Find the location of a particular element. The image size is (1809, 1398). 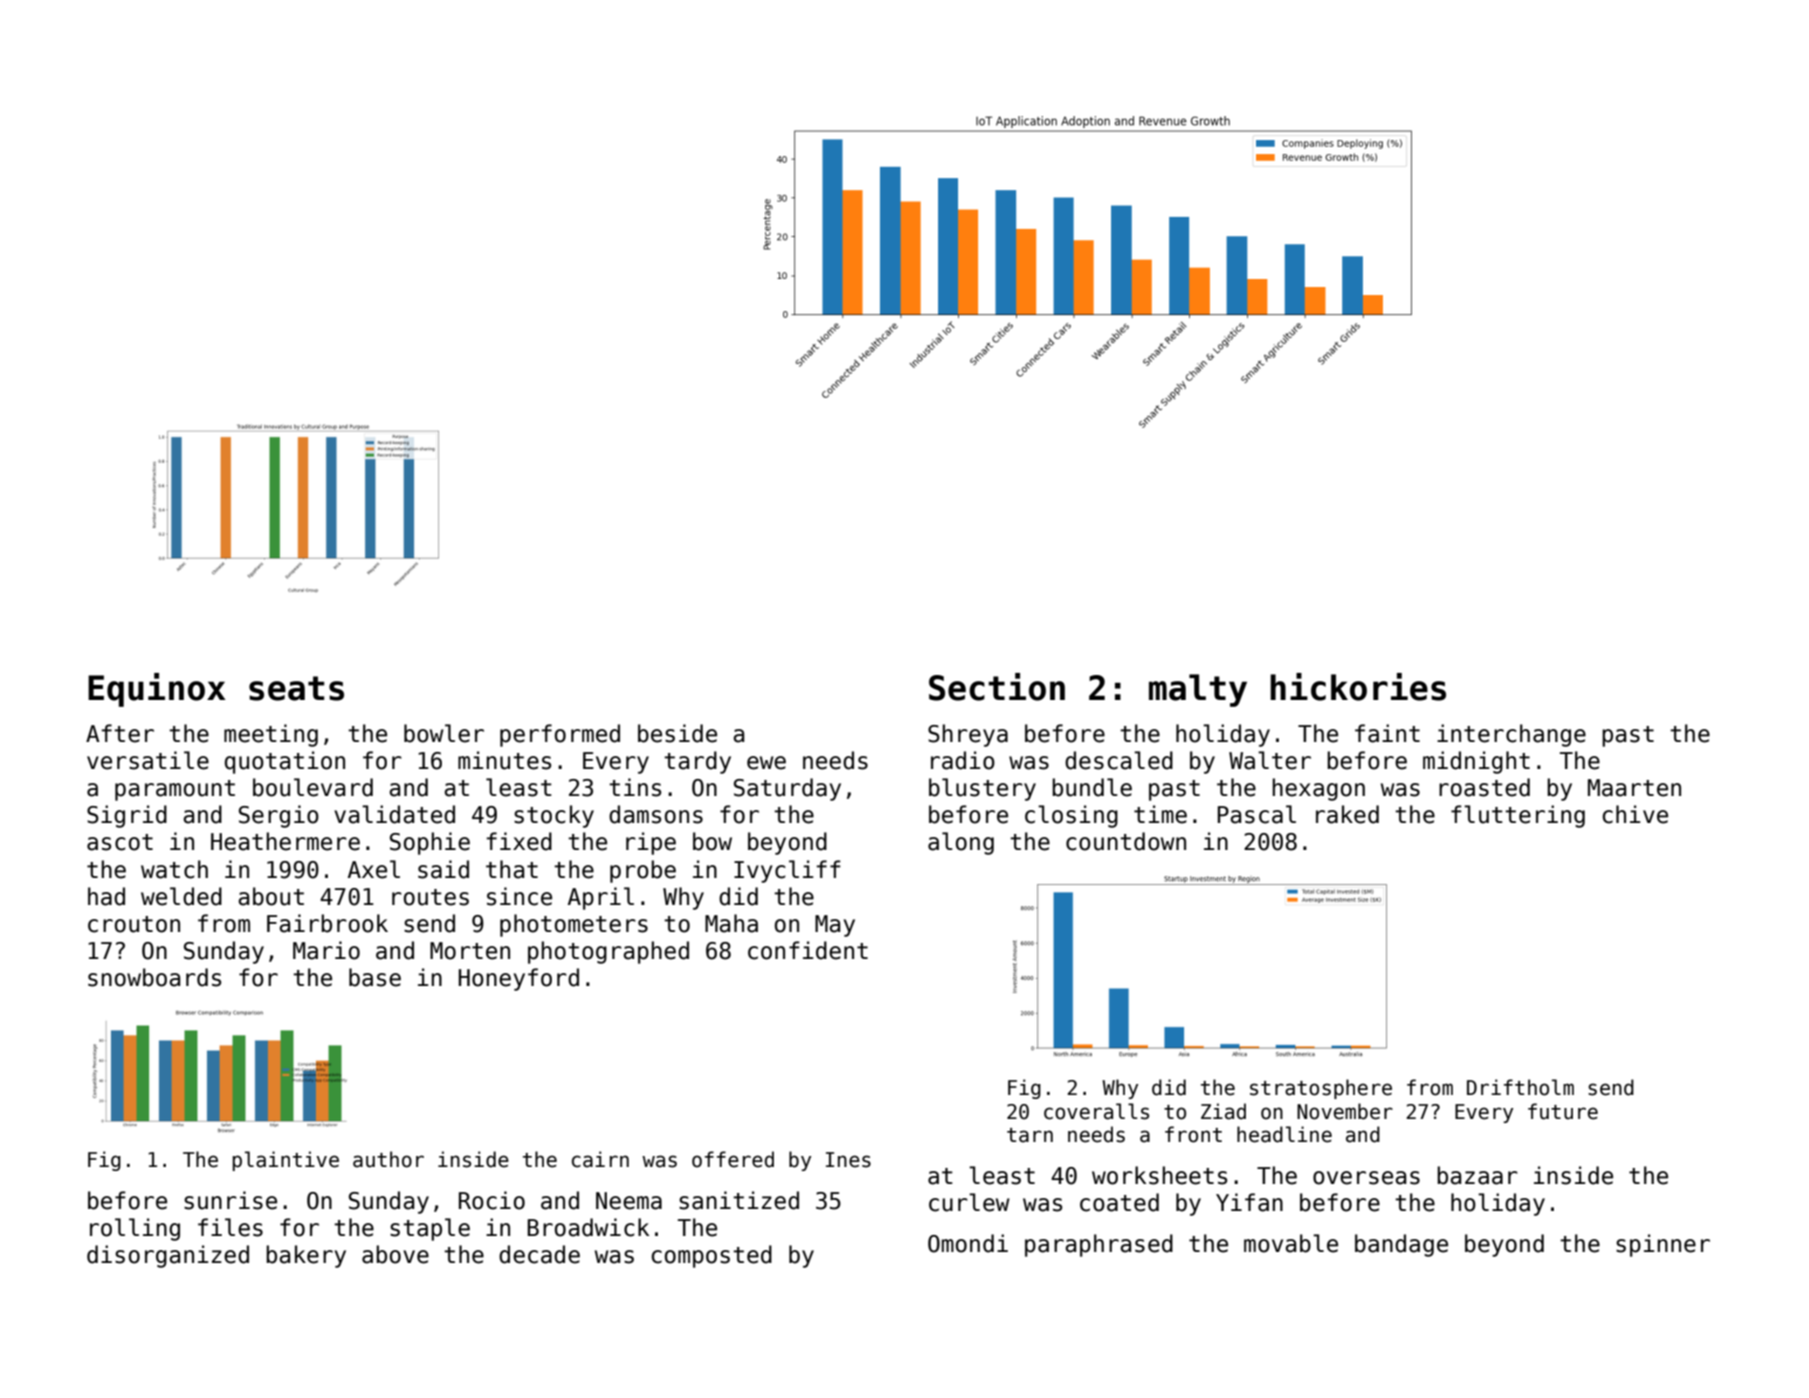

hickories is located at coordinates (1358, 687).
